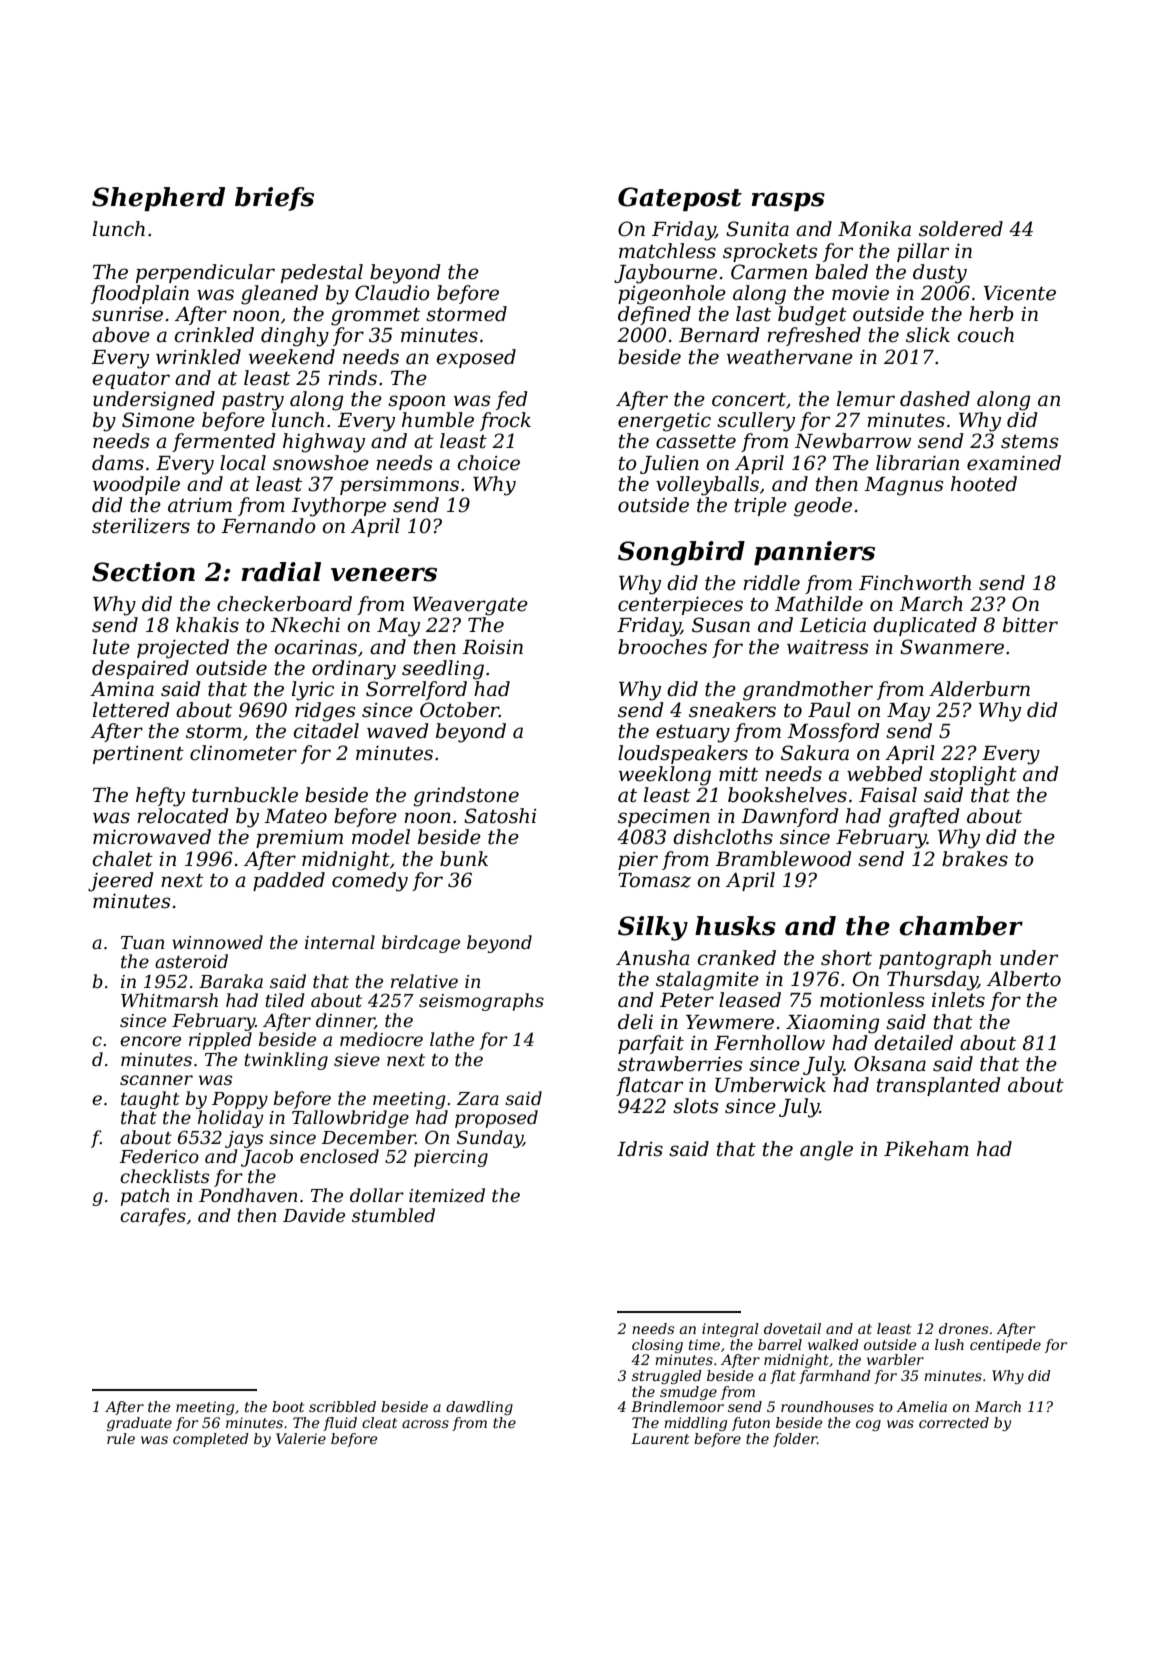 The height and width of the screenshot is (1654, 1165). What do you see at coordinates (127, 314) in the screenshot?
I see `sunrise` at bounding box center [127, 314].
